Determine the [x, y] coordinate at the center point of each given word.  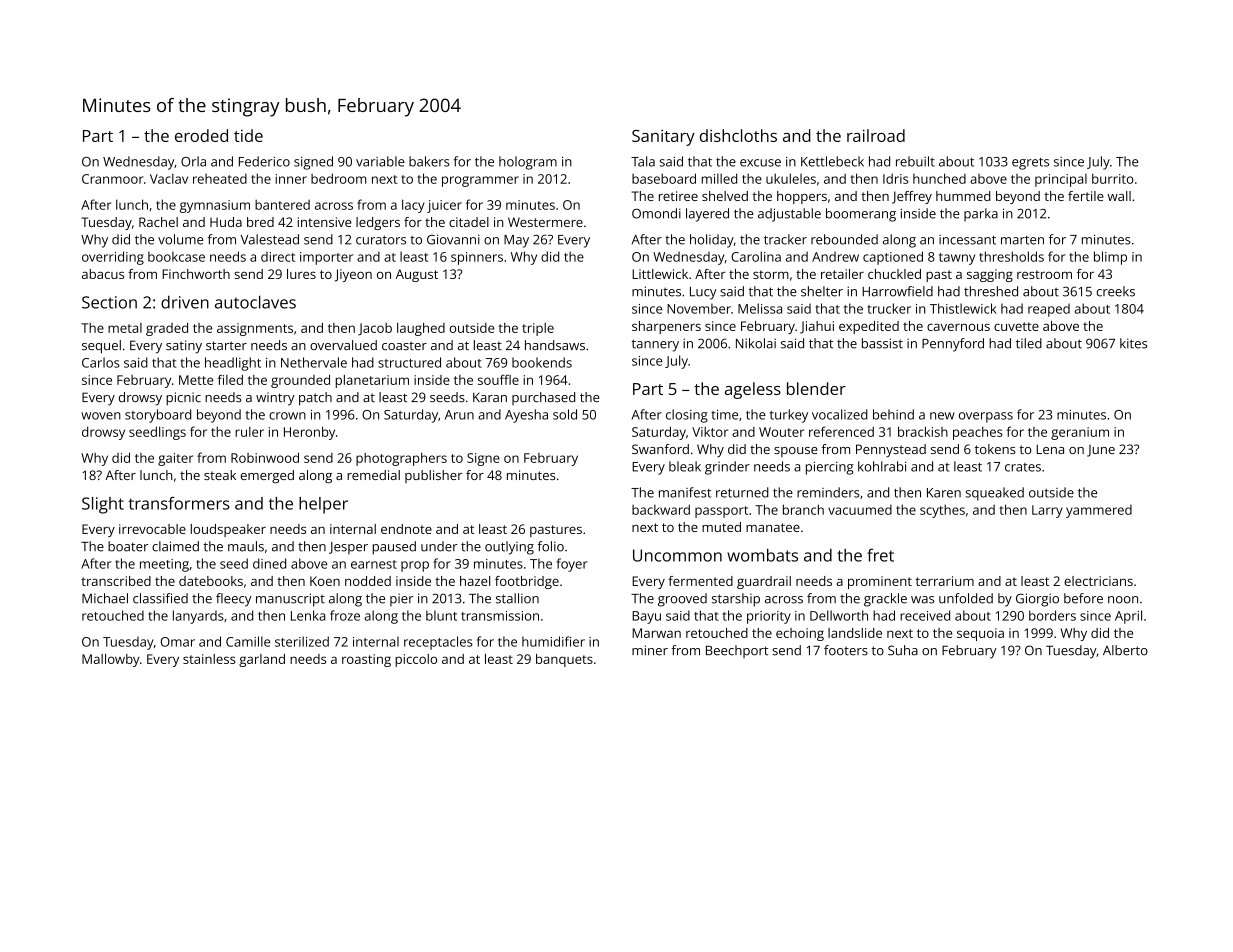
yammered [1099, 511]
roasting [366, 660]
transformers [179, 503]
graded [167, 329]
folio [551, 546]
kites [1133, 343]
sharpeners [666, 327]
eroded [201, 135]
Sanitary [663, 138]
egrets [1030, 164]
